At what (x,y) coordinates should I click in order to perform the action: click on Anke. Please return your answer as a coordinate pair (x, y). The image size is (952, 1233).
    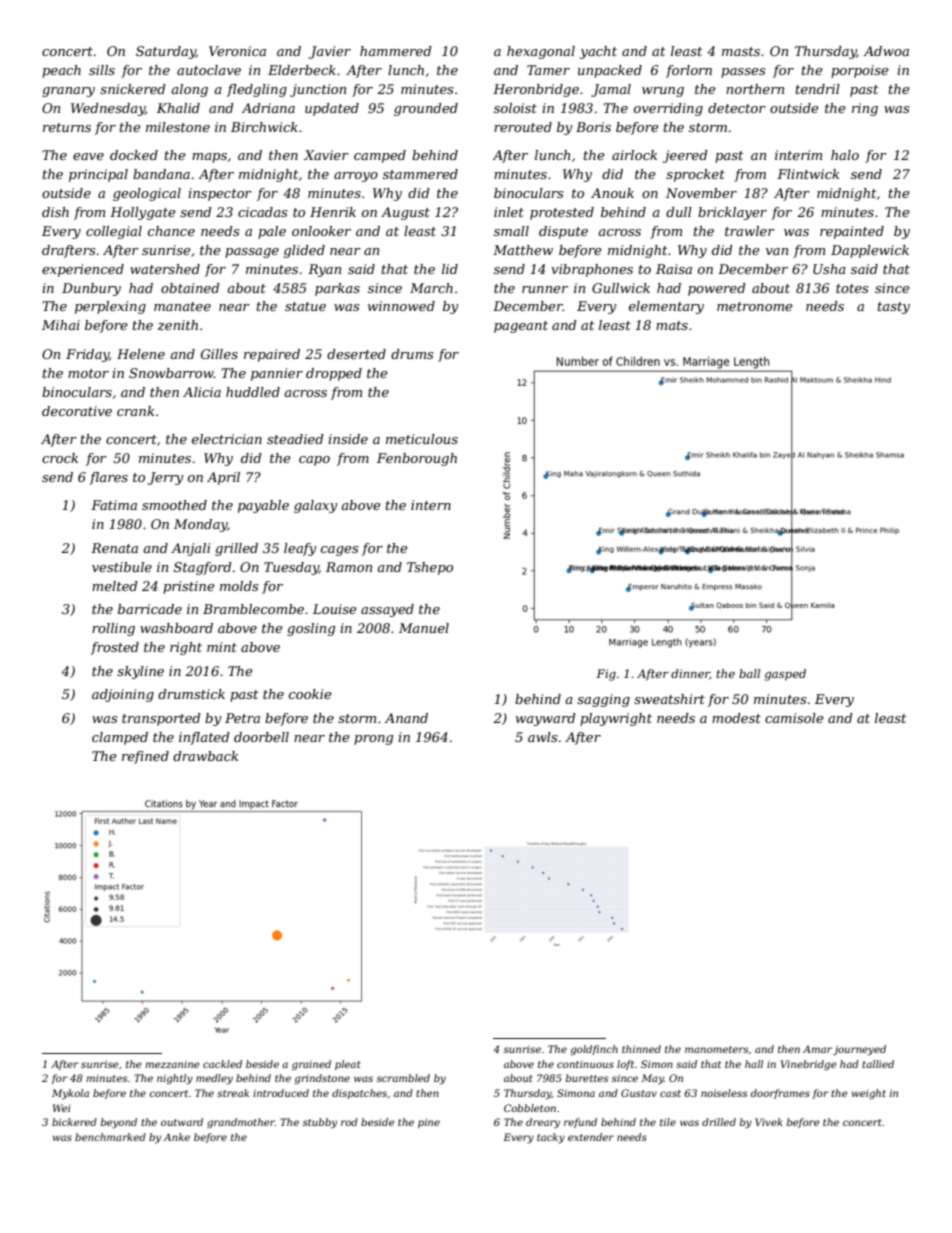
    Looking at the image, I should click on (177, 1137).
